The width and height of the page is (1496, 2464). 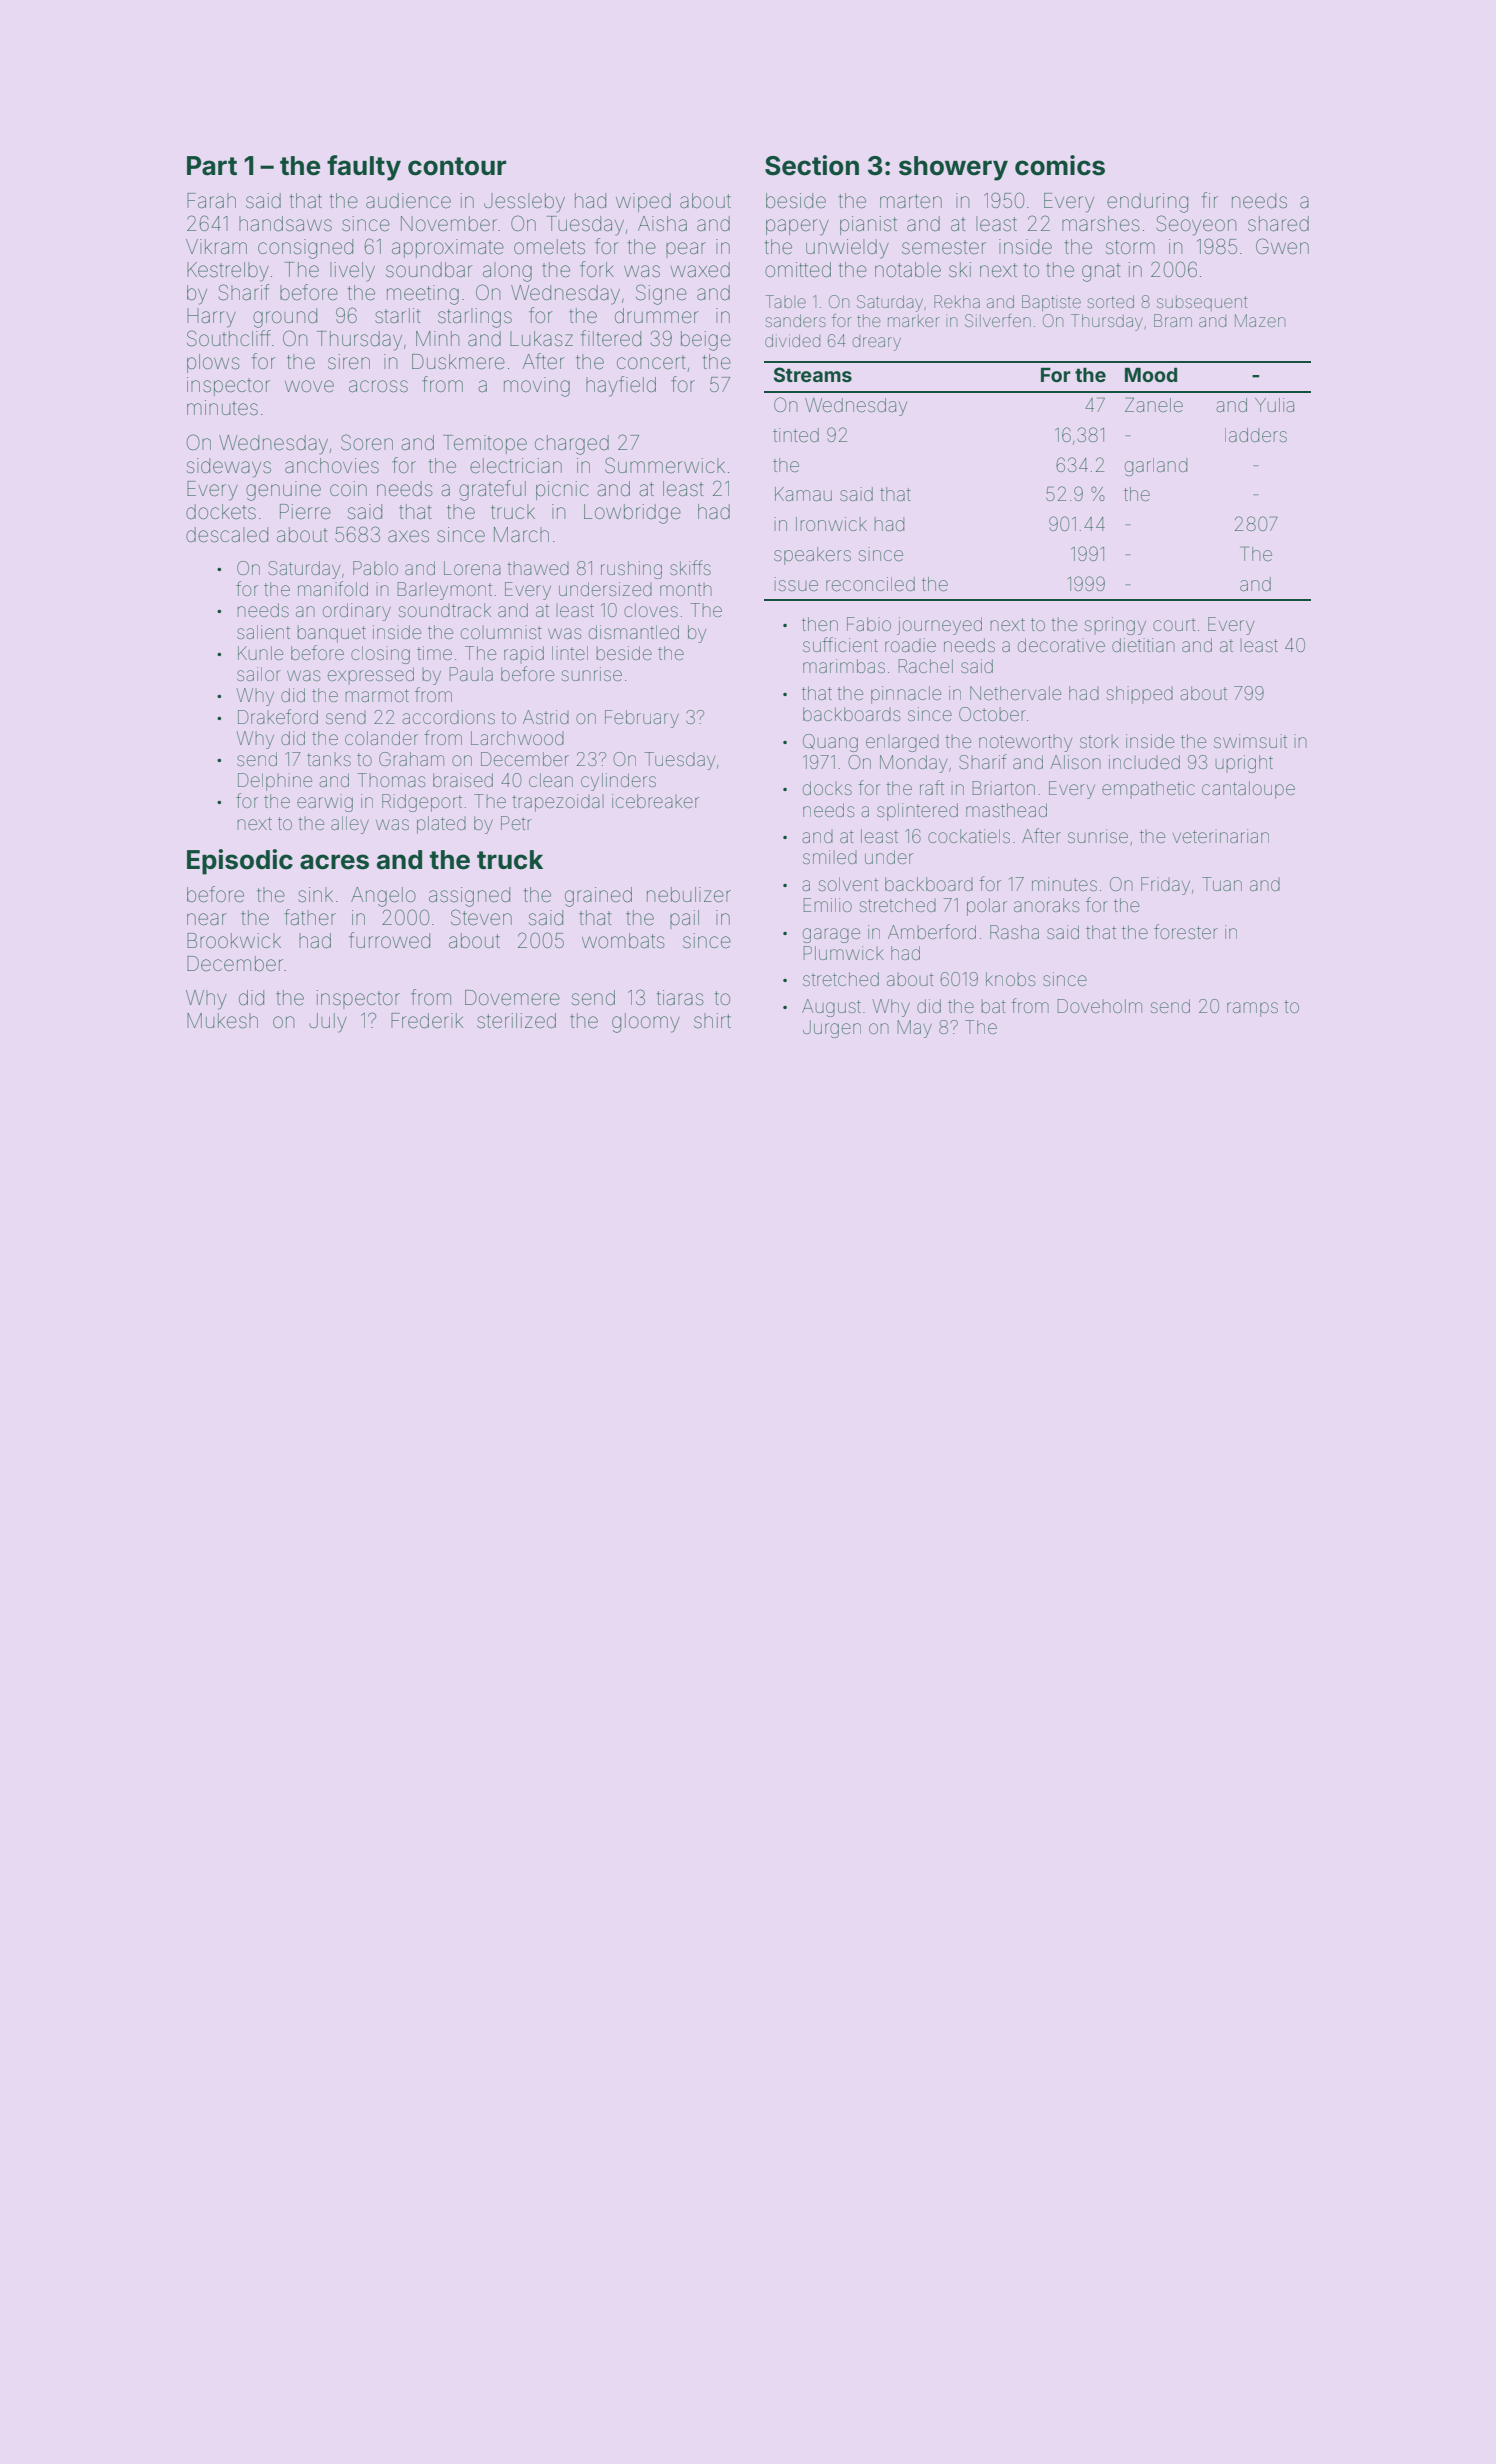 What do you see at coordinates (260, 653) in the page?
I see `Kunle` at bounding box center [260, 653].
